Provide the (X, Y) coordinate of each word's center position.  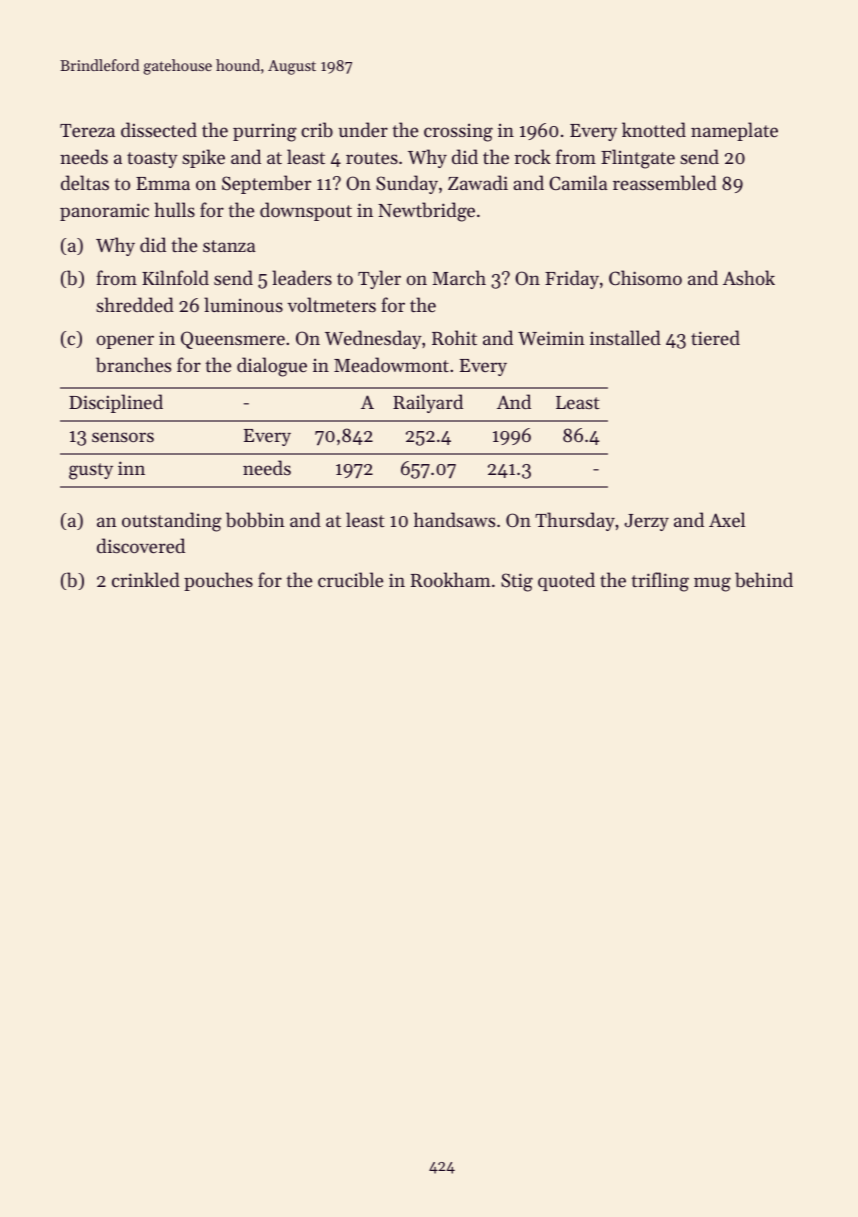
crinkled (146, 579)
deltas (85, 182)
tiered (715, 337)
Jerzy (646, 522)
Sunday (407, 184)
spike (203, 158)
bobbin (255, 520)
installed (625, 337)
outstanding (172, 522)
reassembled (665, 182)
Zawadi (478, 182)
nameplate (734, 131)
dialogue (272, 367)
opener (125, 342)
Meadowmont (391, 364)
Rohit (454, 337)
